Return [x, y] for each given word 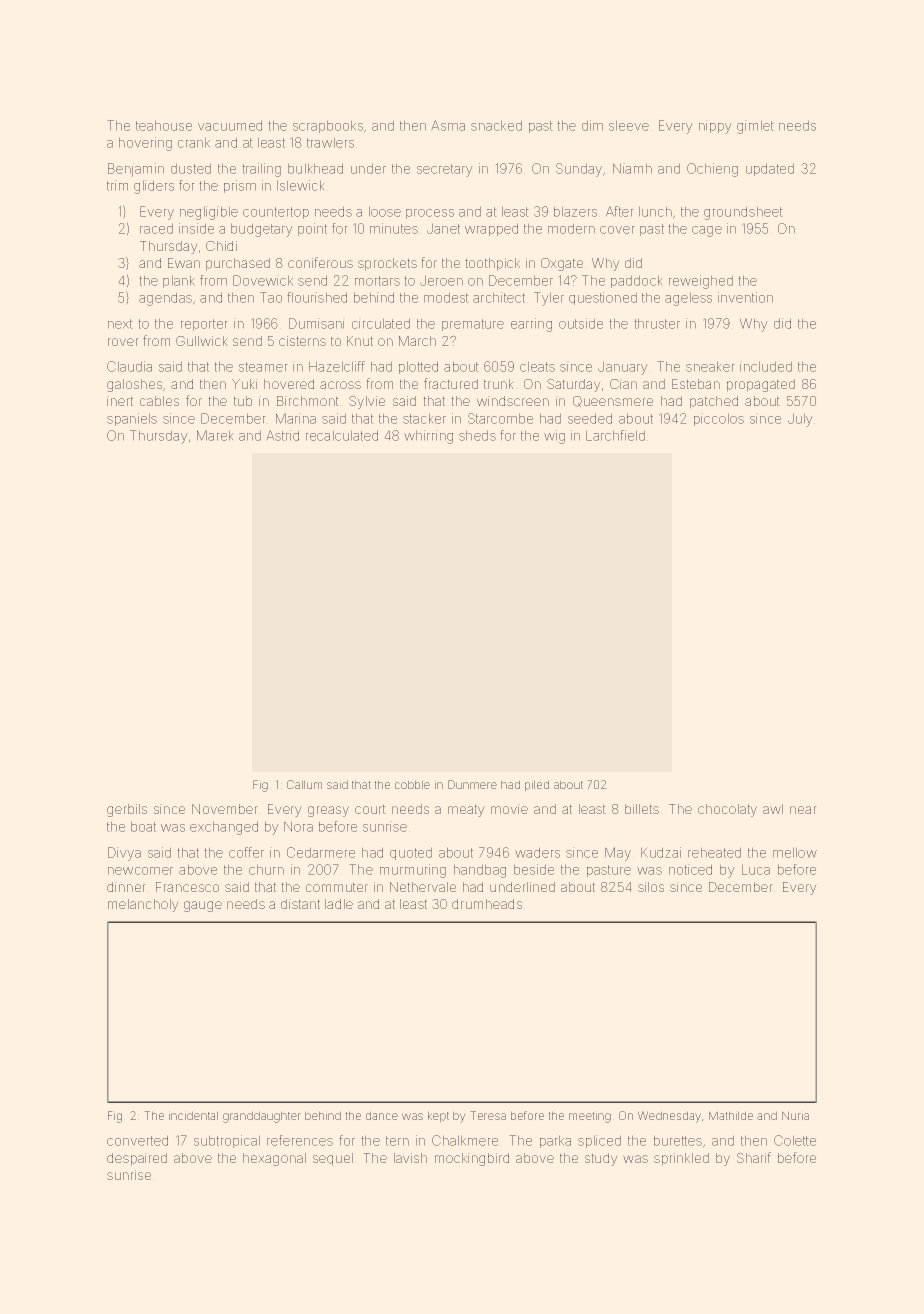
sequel [333, 1159]
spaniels [132, 419]
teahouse [164, 126]
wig [554, 437]
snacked [496, 126]
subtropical [227, 1141]
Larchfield [615, 435]
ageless [688, 299]
